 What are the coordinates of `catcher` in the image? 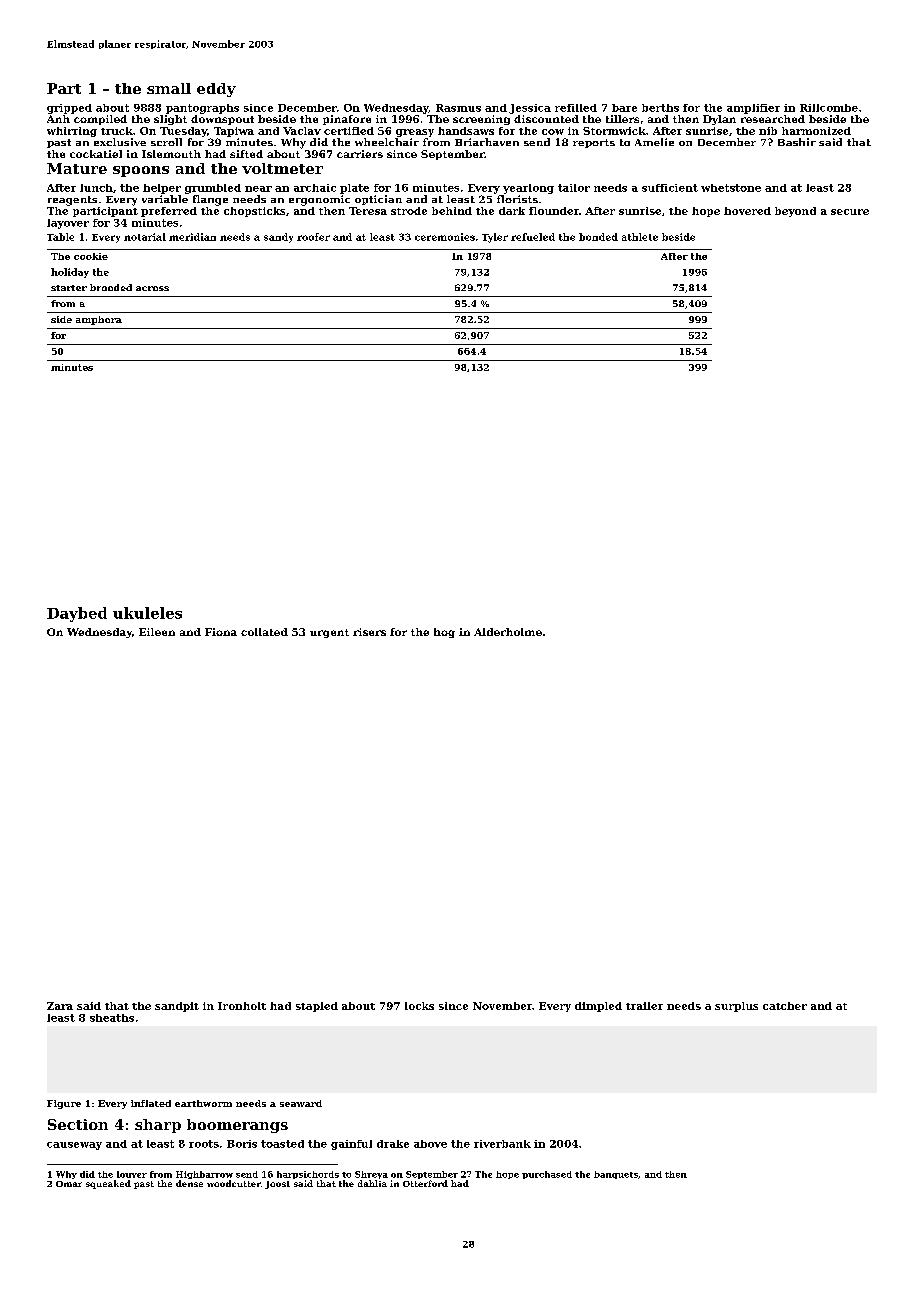 It's located at (785, 1006).
